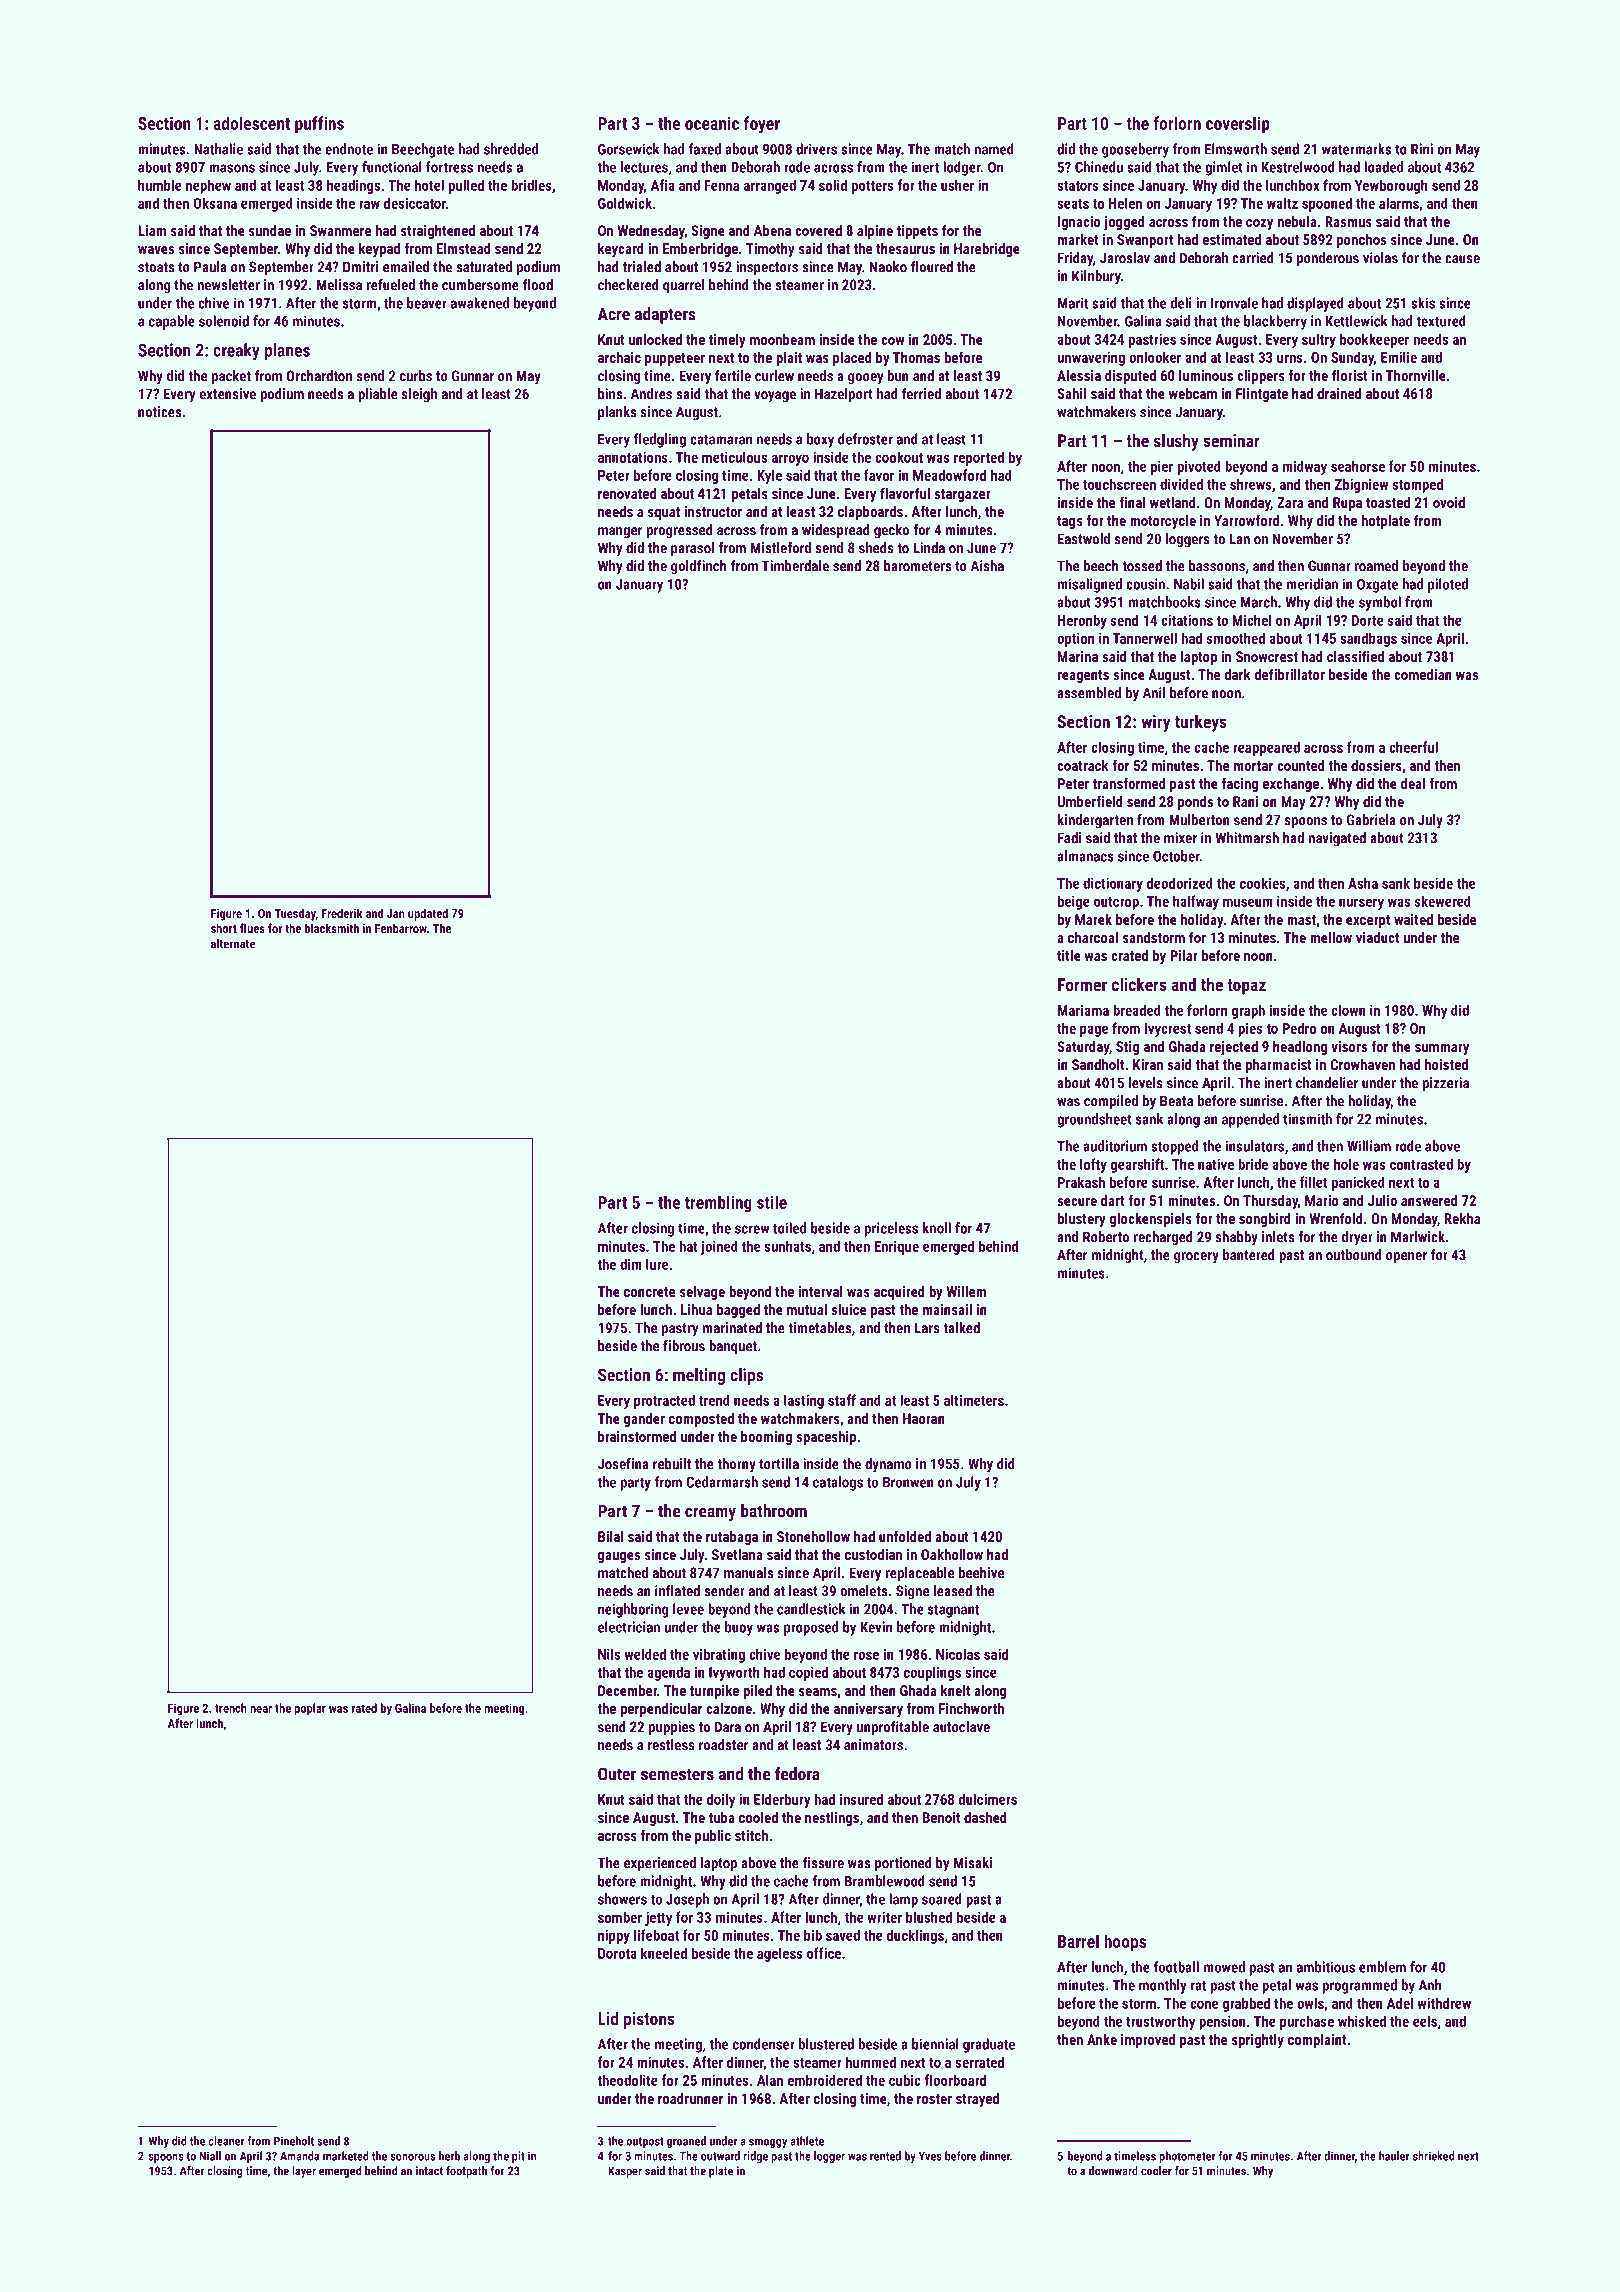 The height and width of the screenshot is (2292, 1620). What do you see at coordinates (449, 2156) in the screenshot?
I see `herb` at bounding box center [449, 2156].
